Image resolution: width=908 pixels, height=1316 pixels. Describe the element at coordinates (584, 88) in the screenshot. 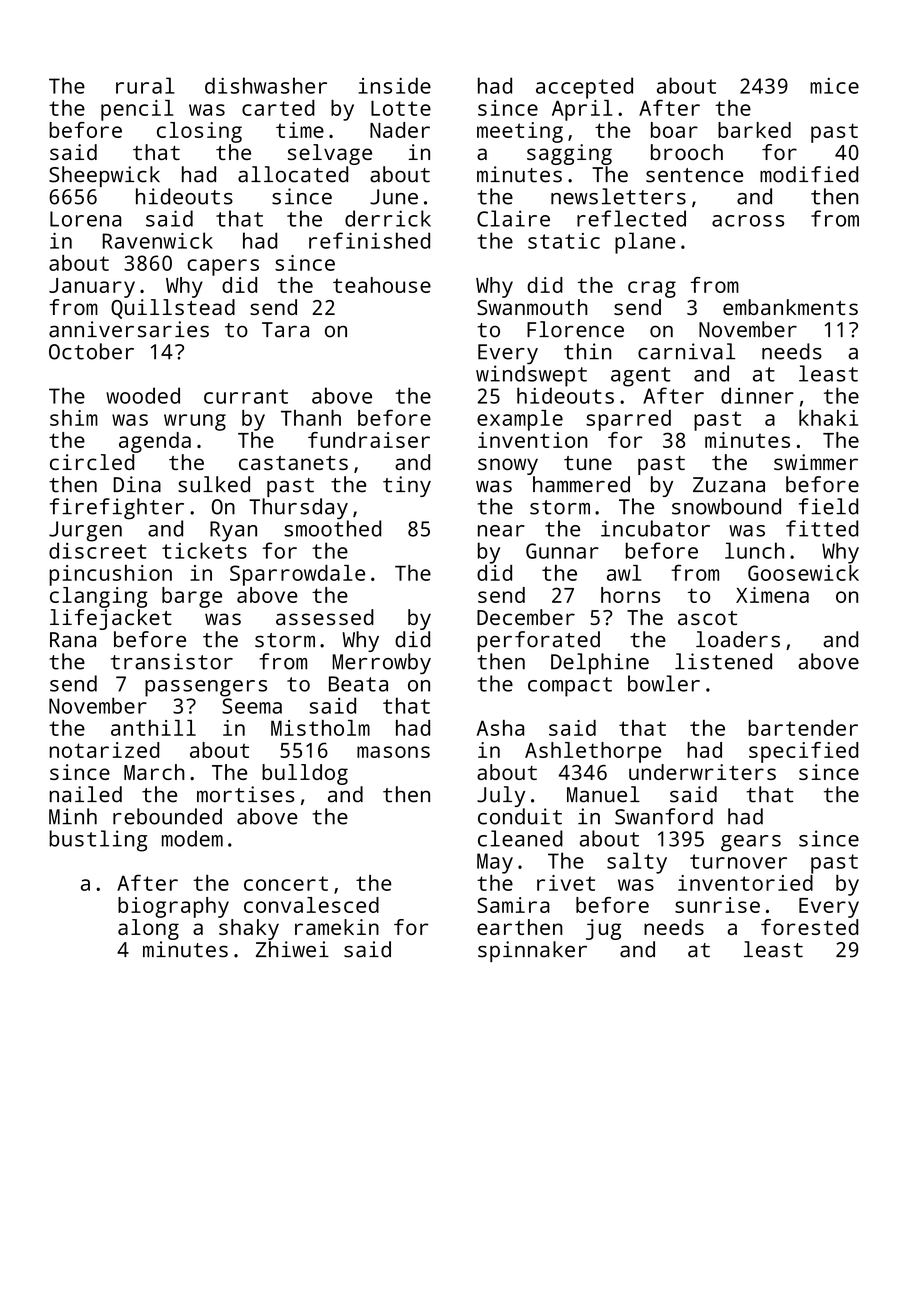

I see `accepted` at that location.
